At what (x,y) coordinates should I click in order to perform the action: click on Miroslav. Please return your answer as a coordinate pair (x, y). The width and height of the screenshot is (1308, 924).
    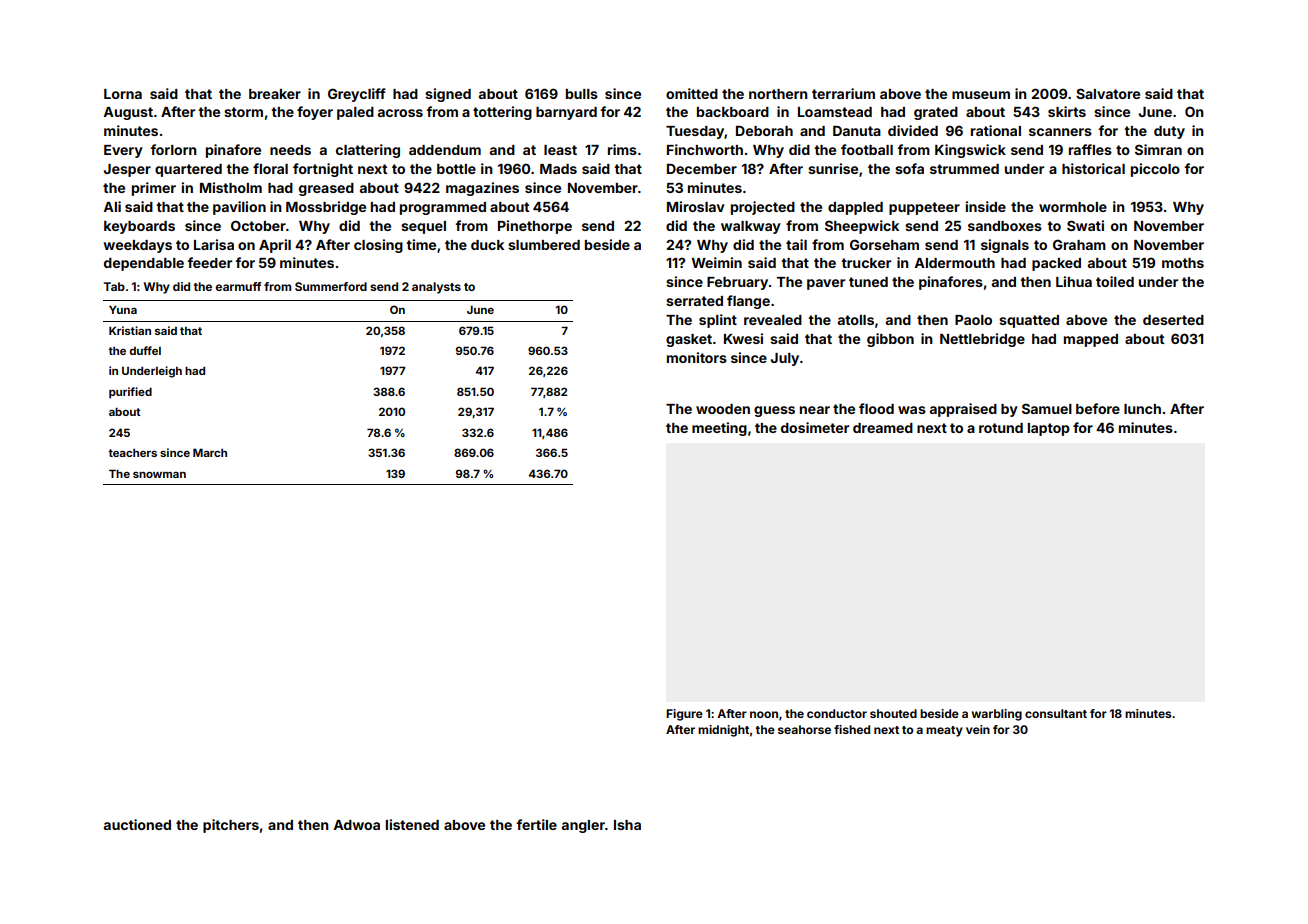
    Looking at the image, I should click on (696, 206).
